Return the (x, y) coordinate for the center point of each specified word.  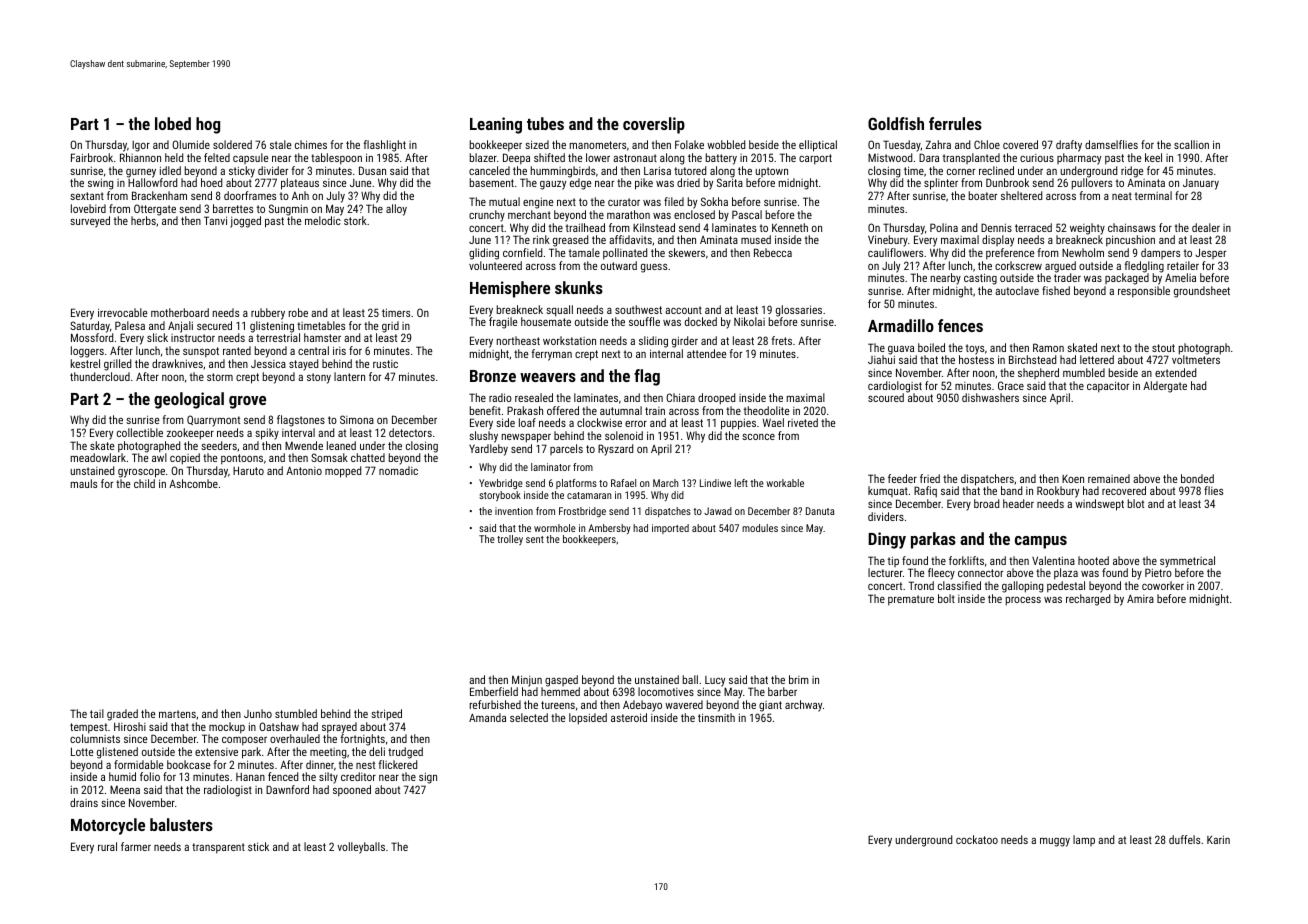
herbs (143, 220)
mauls (84, 483)
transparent (218, 848)
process (1023, 601)
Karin (1218, 839)
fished (1056, 290)
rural (107, 846)
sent (535, 539)
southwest (638, 309)
